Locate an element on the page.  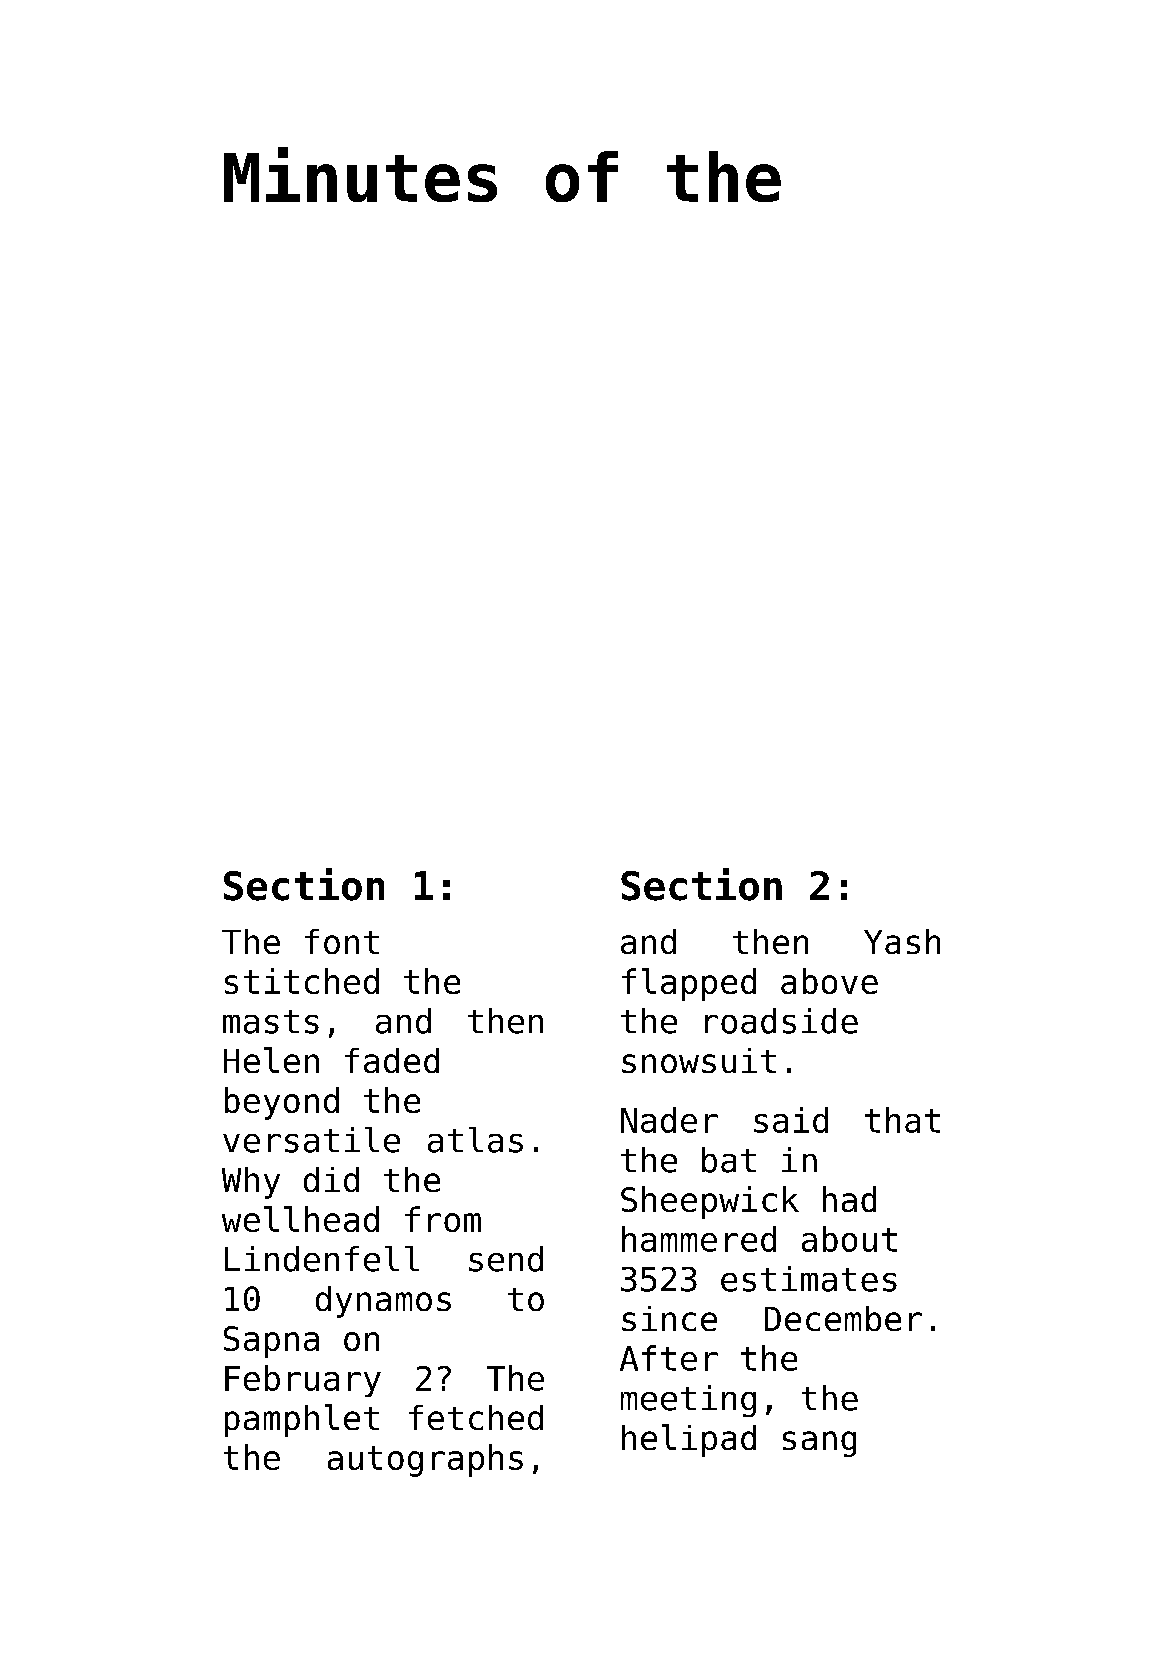
from is located at coordinates (443, 1219).
